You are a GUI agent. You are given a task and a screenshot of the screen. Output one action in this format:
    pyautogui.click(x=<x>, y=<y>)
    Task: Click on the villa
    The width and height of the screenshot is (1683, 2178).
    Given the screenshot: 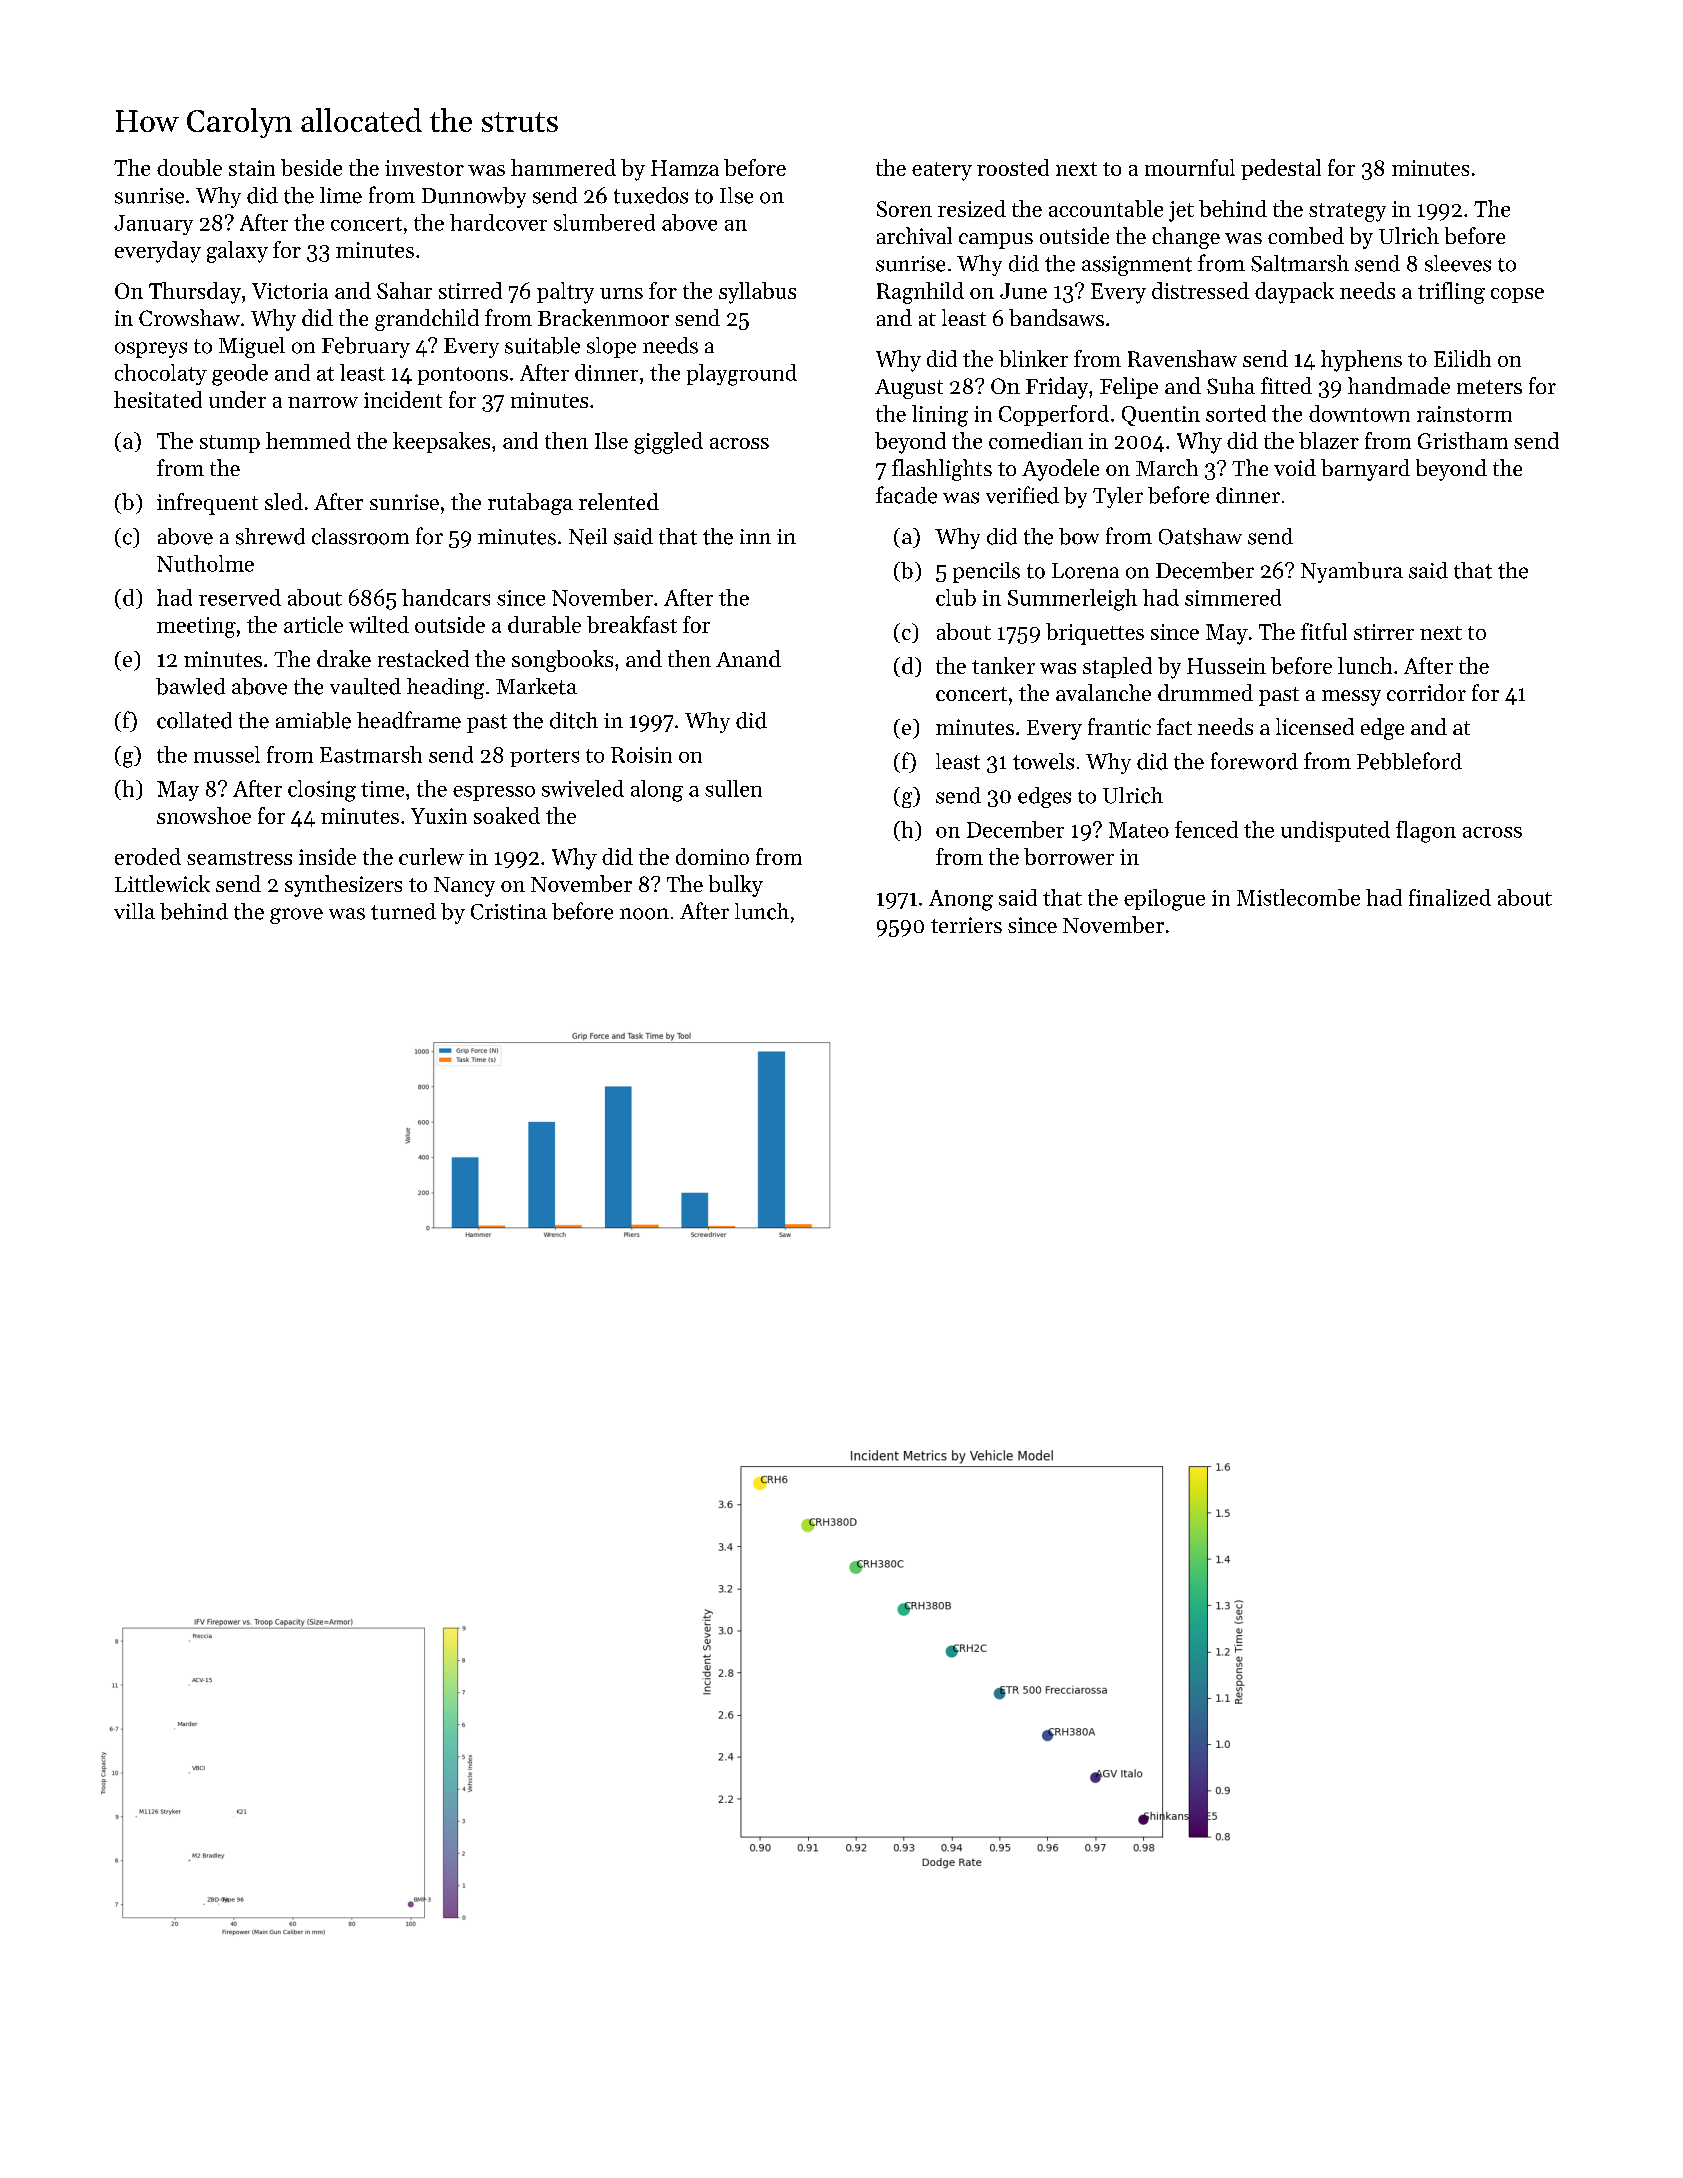 What is the action you would take?
    pyautogui.click(x=134, y=911)
